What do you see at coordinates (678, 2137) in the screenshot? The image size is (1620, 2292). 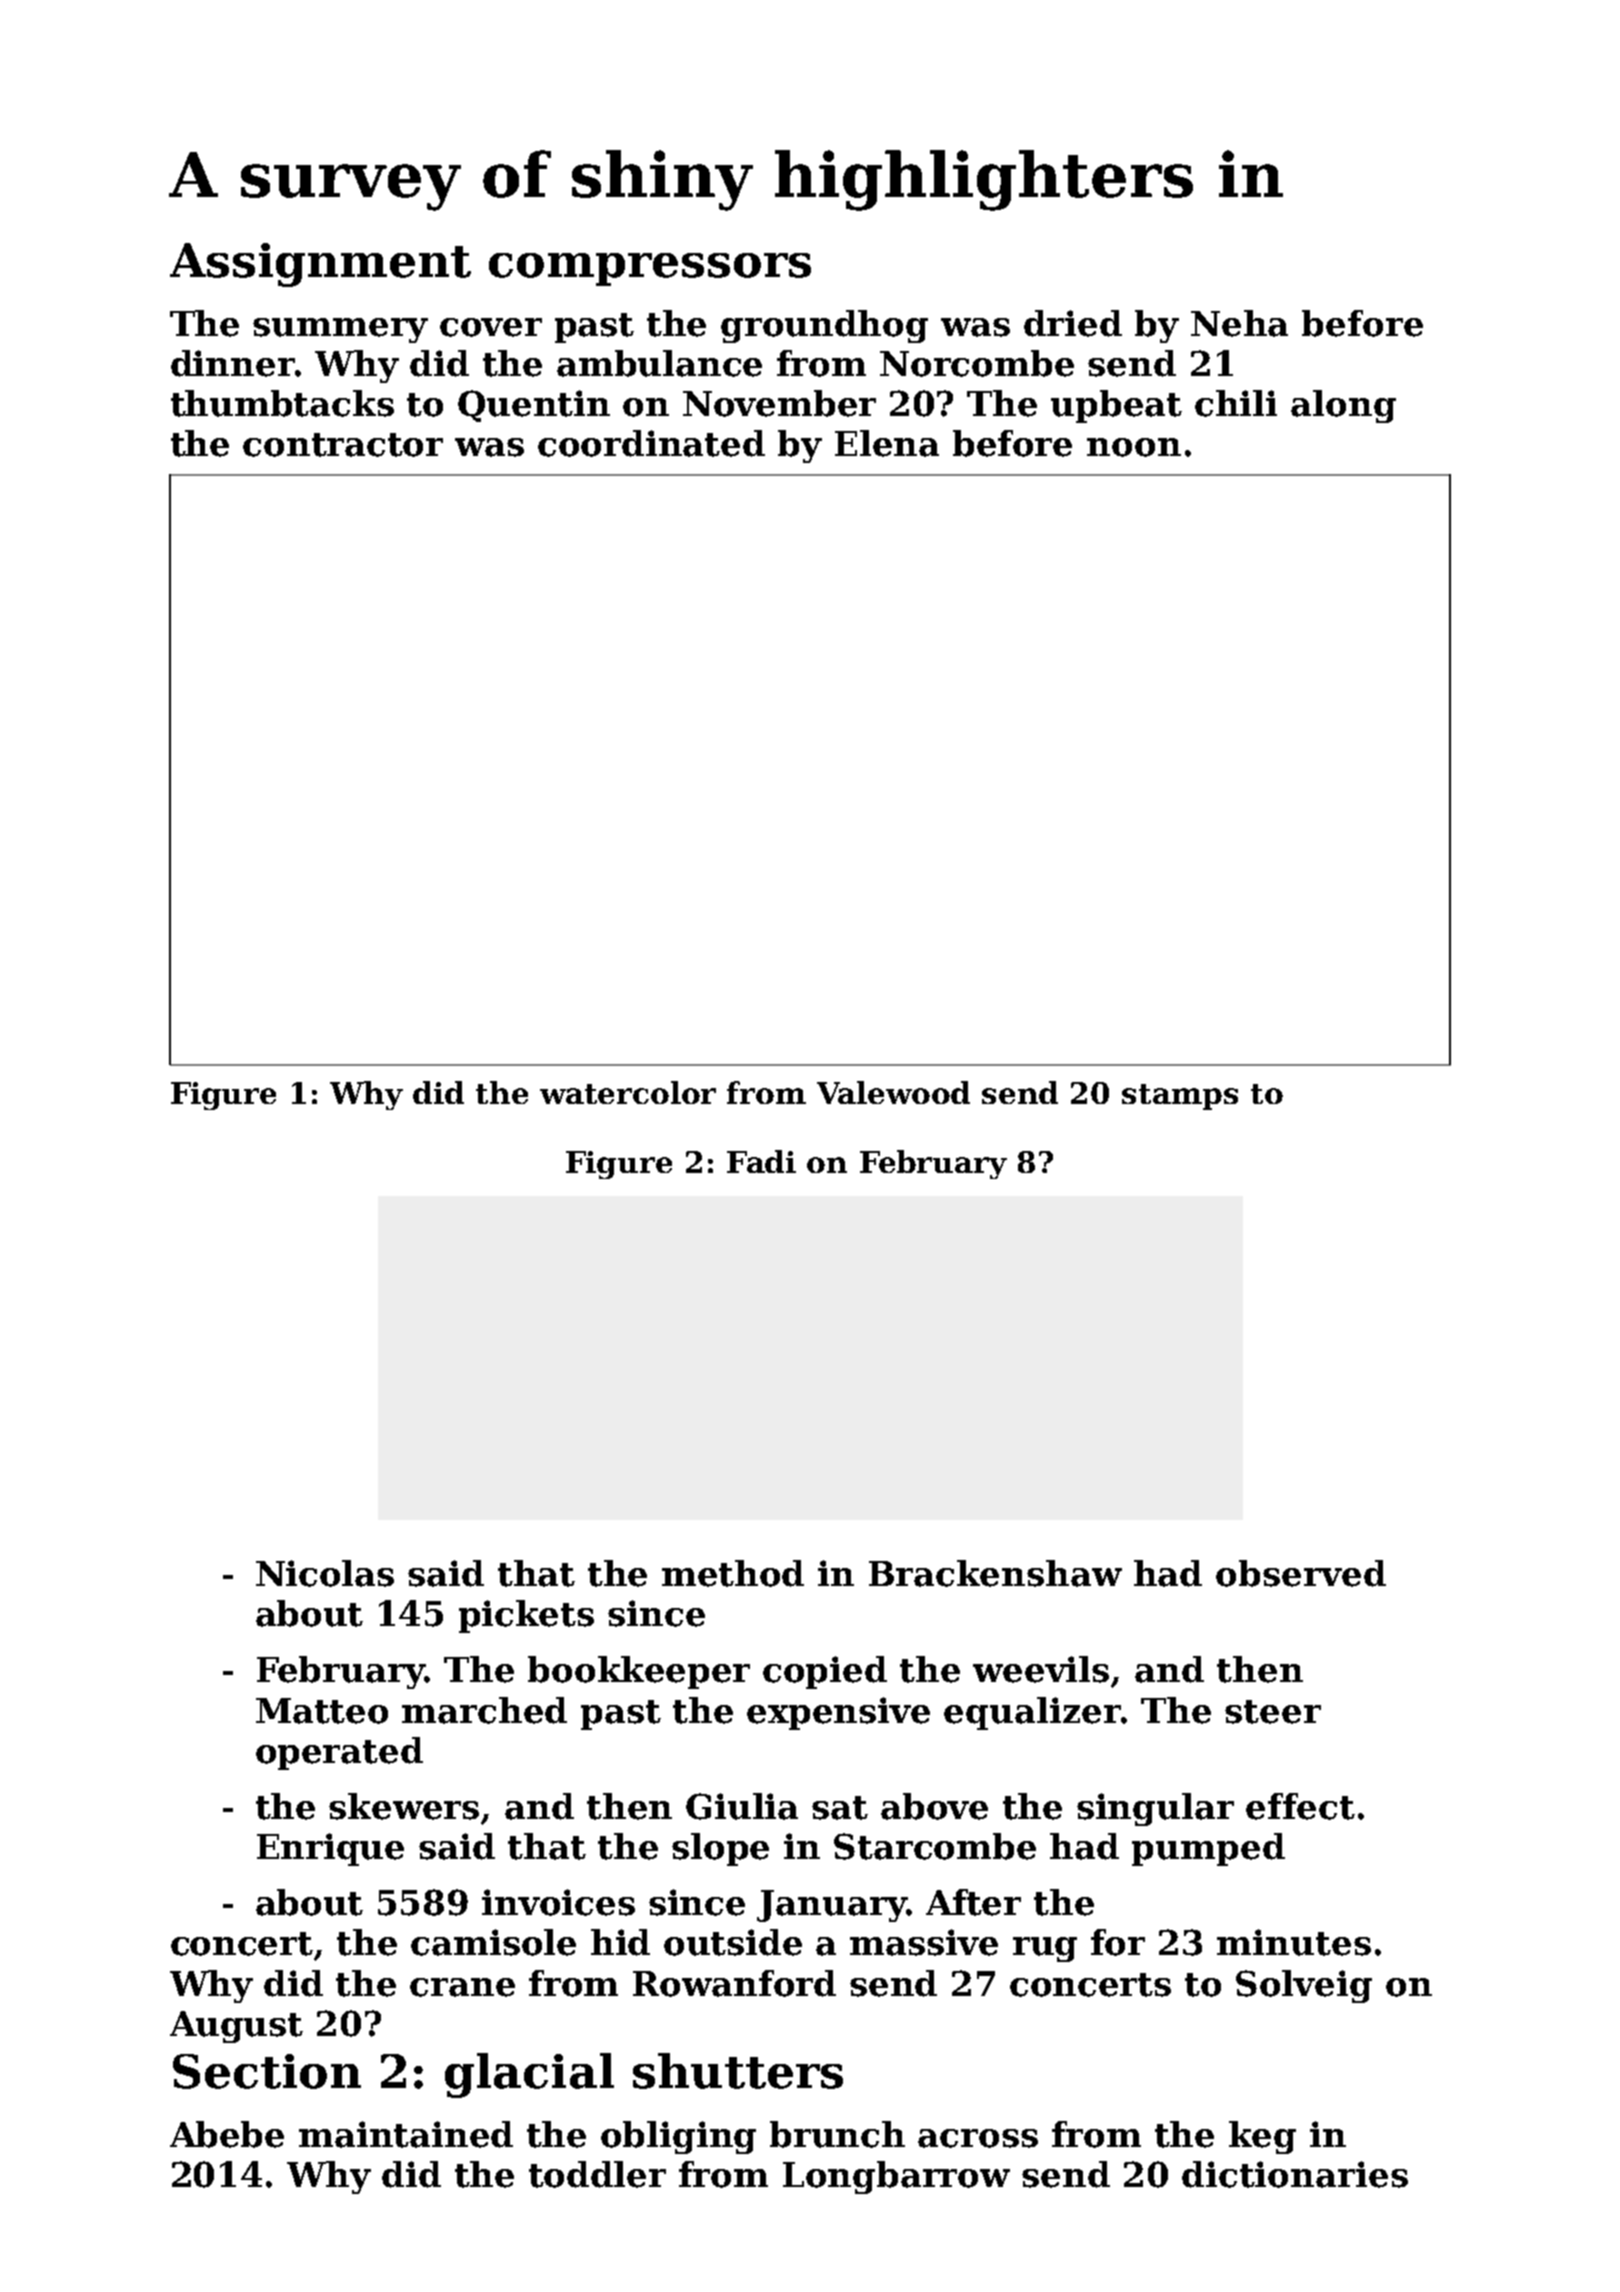 I see `obliging` at bounding box center [678, 2137].
